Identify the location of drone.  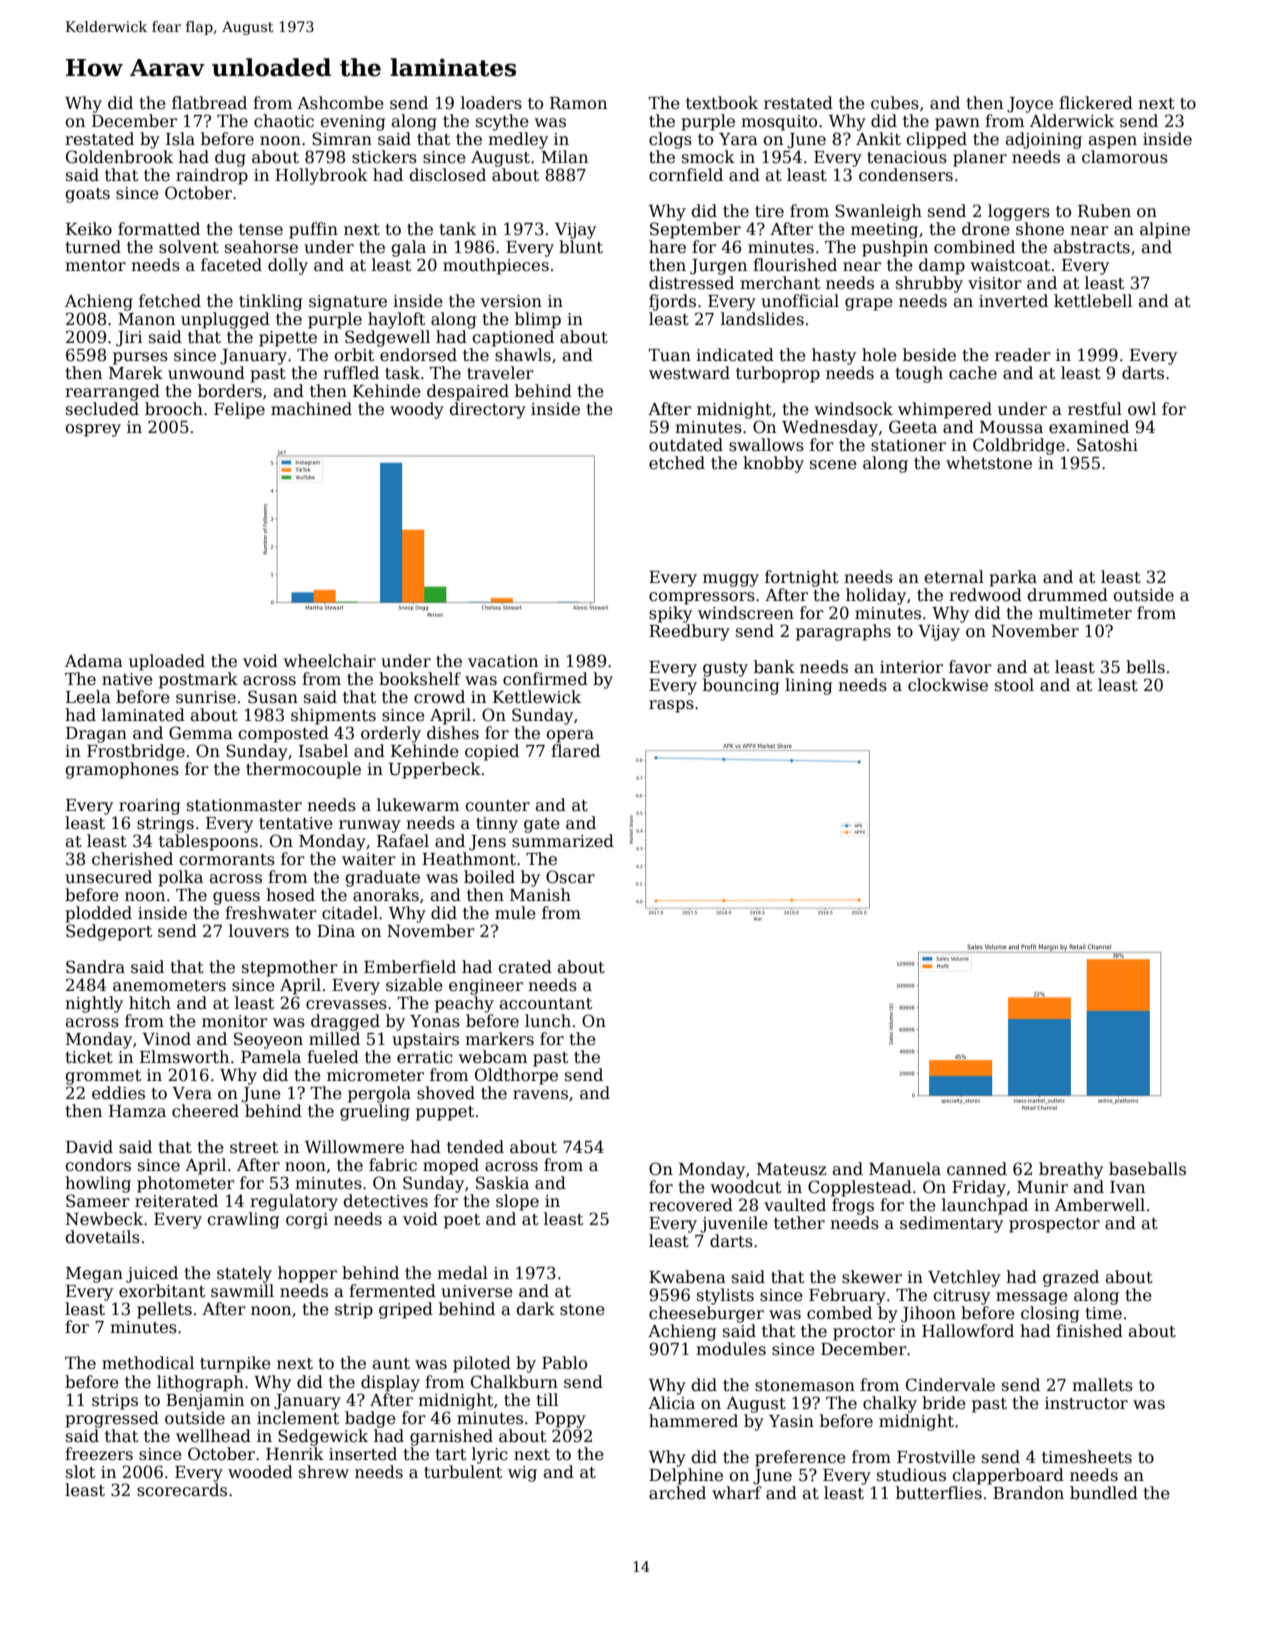
(986, 229).
